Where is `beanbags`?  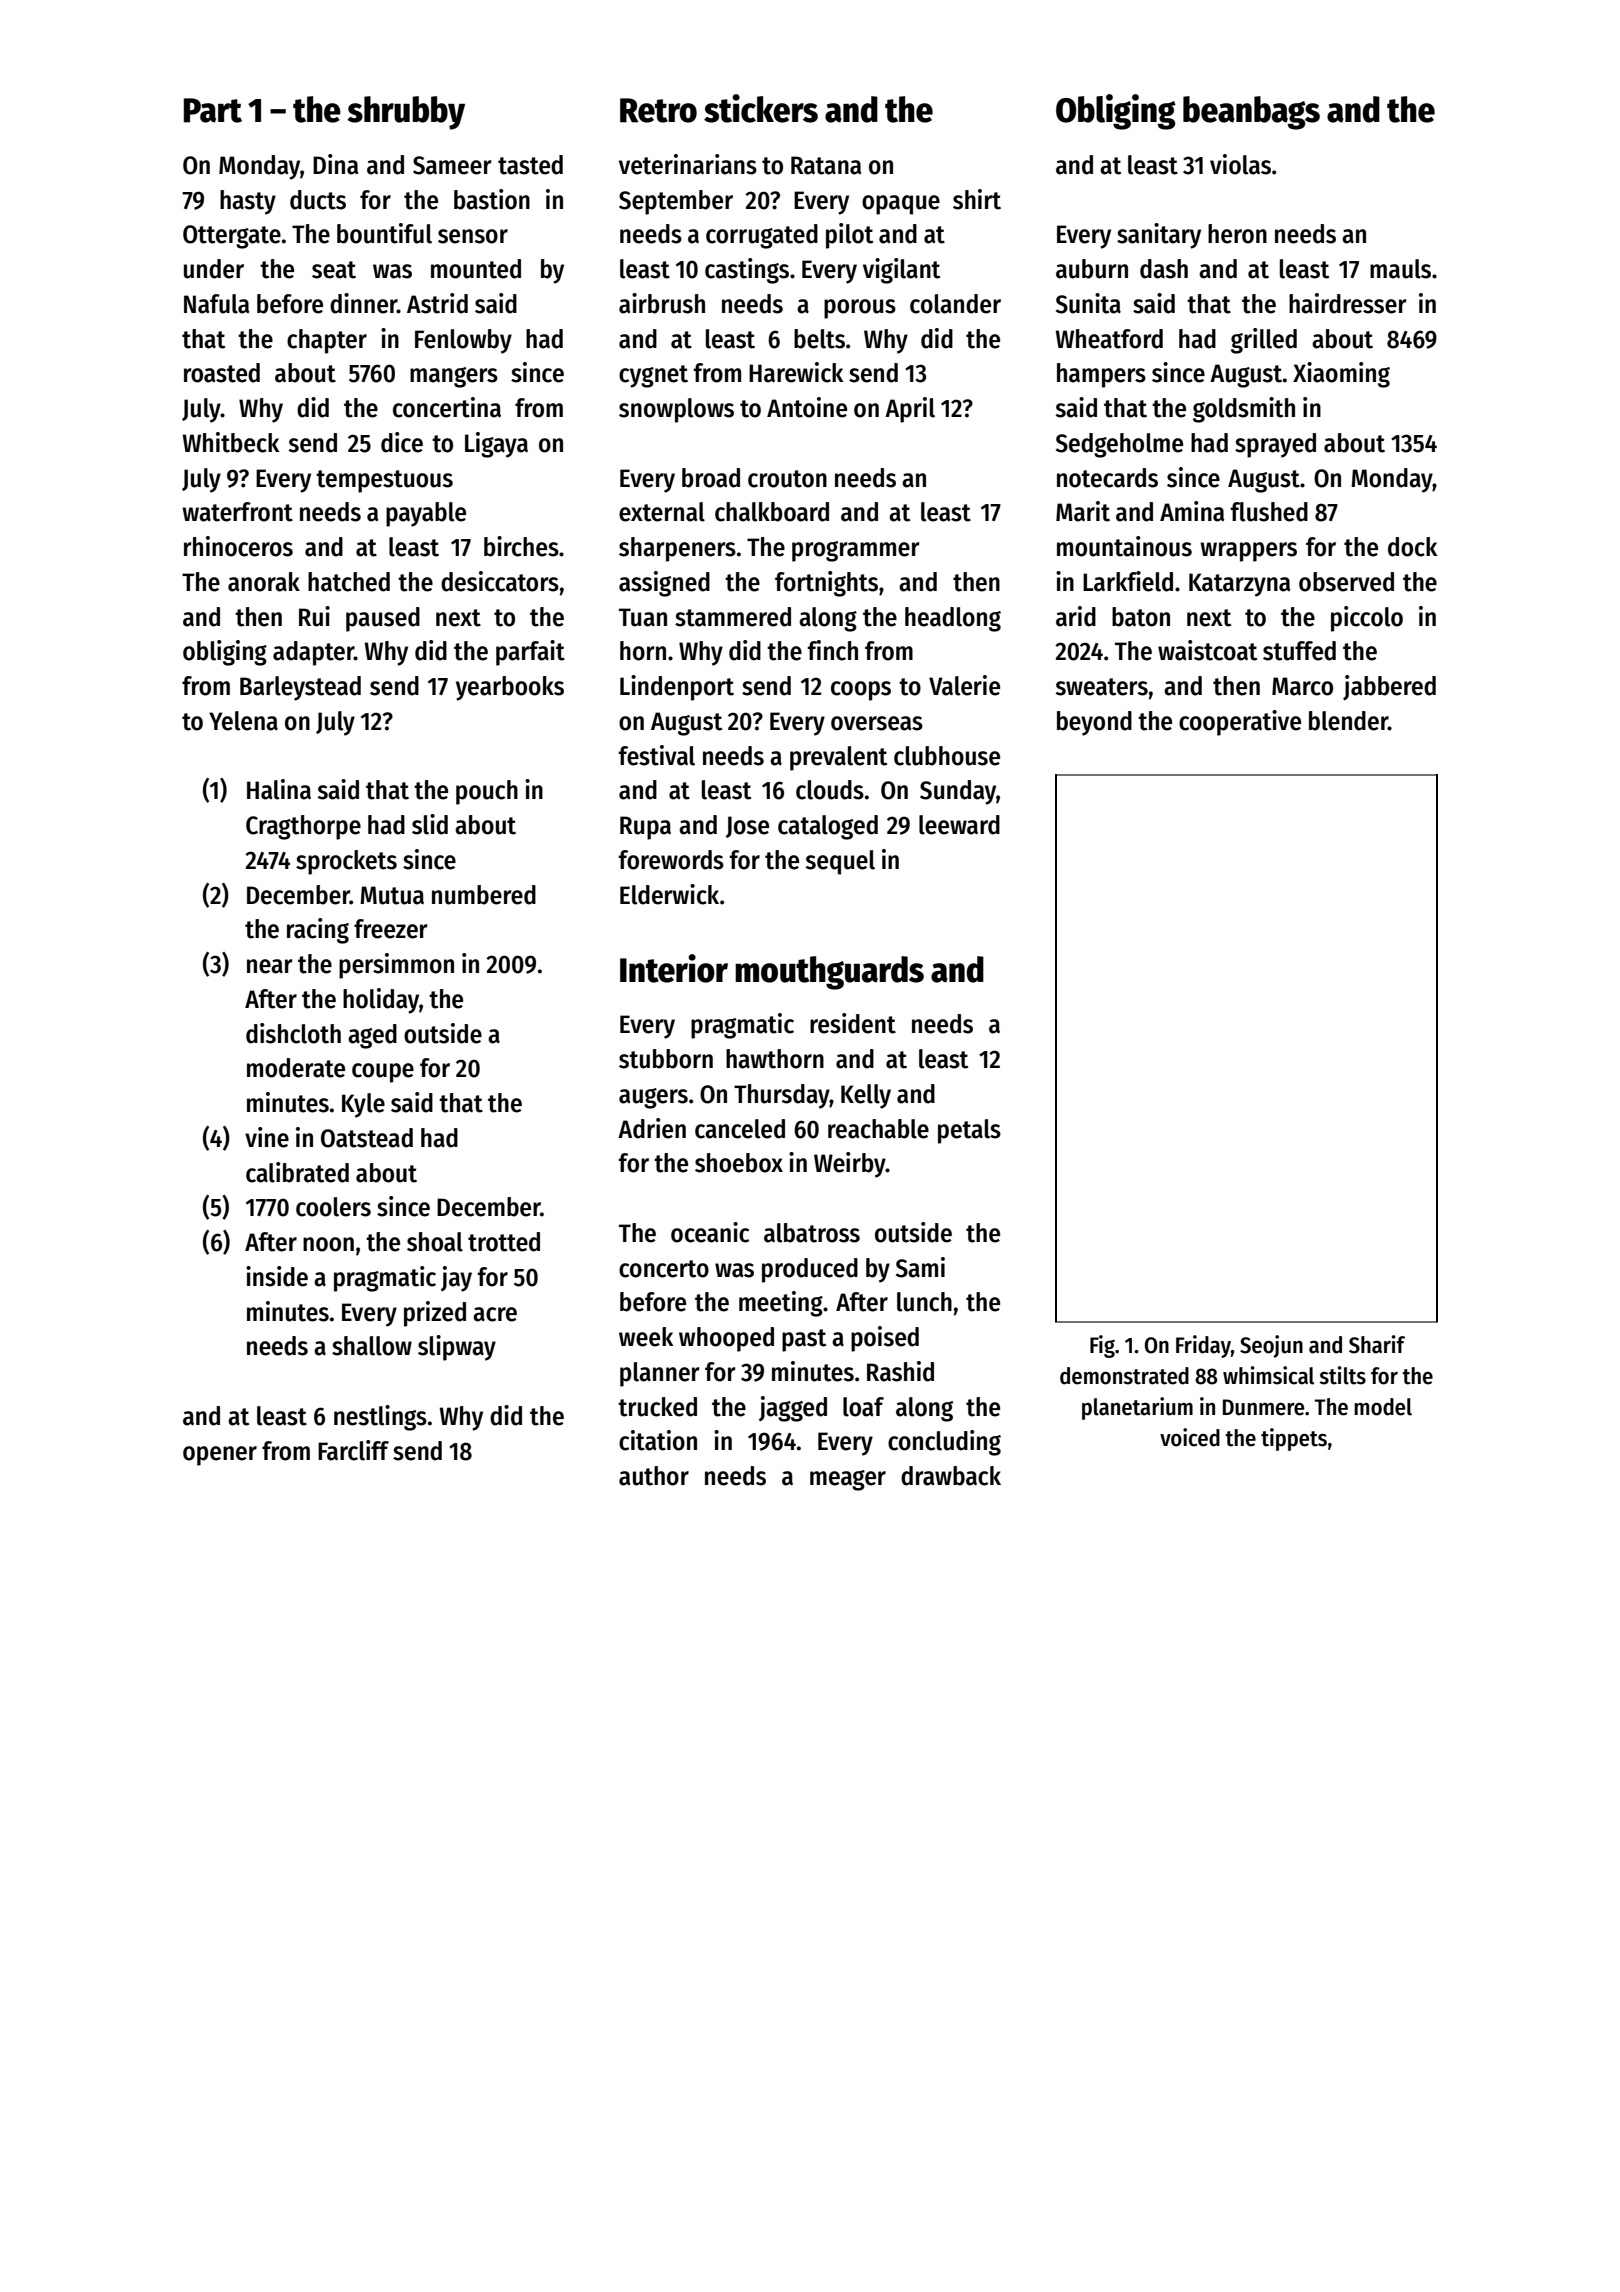
beanbags is located at coordinates (1251, 113).
